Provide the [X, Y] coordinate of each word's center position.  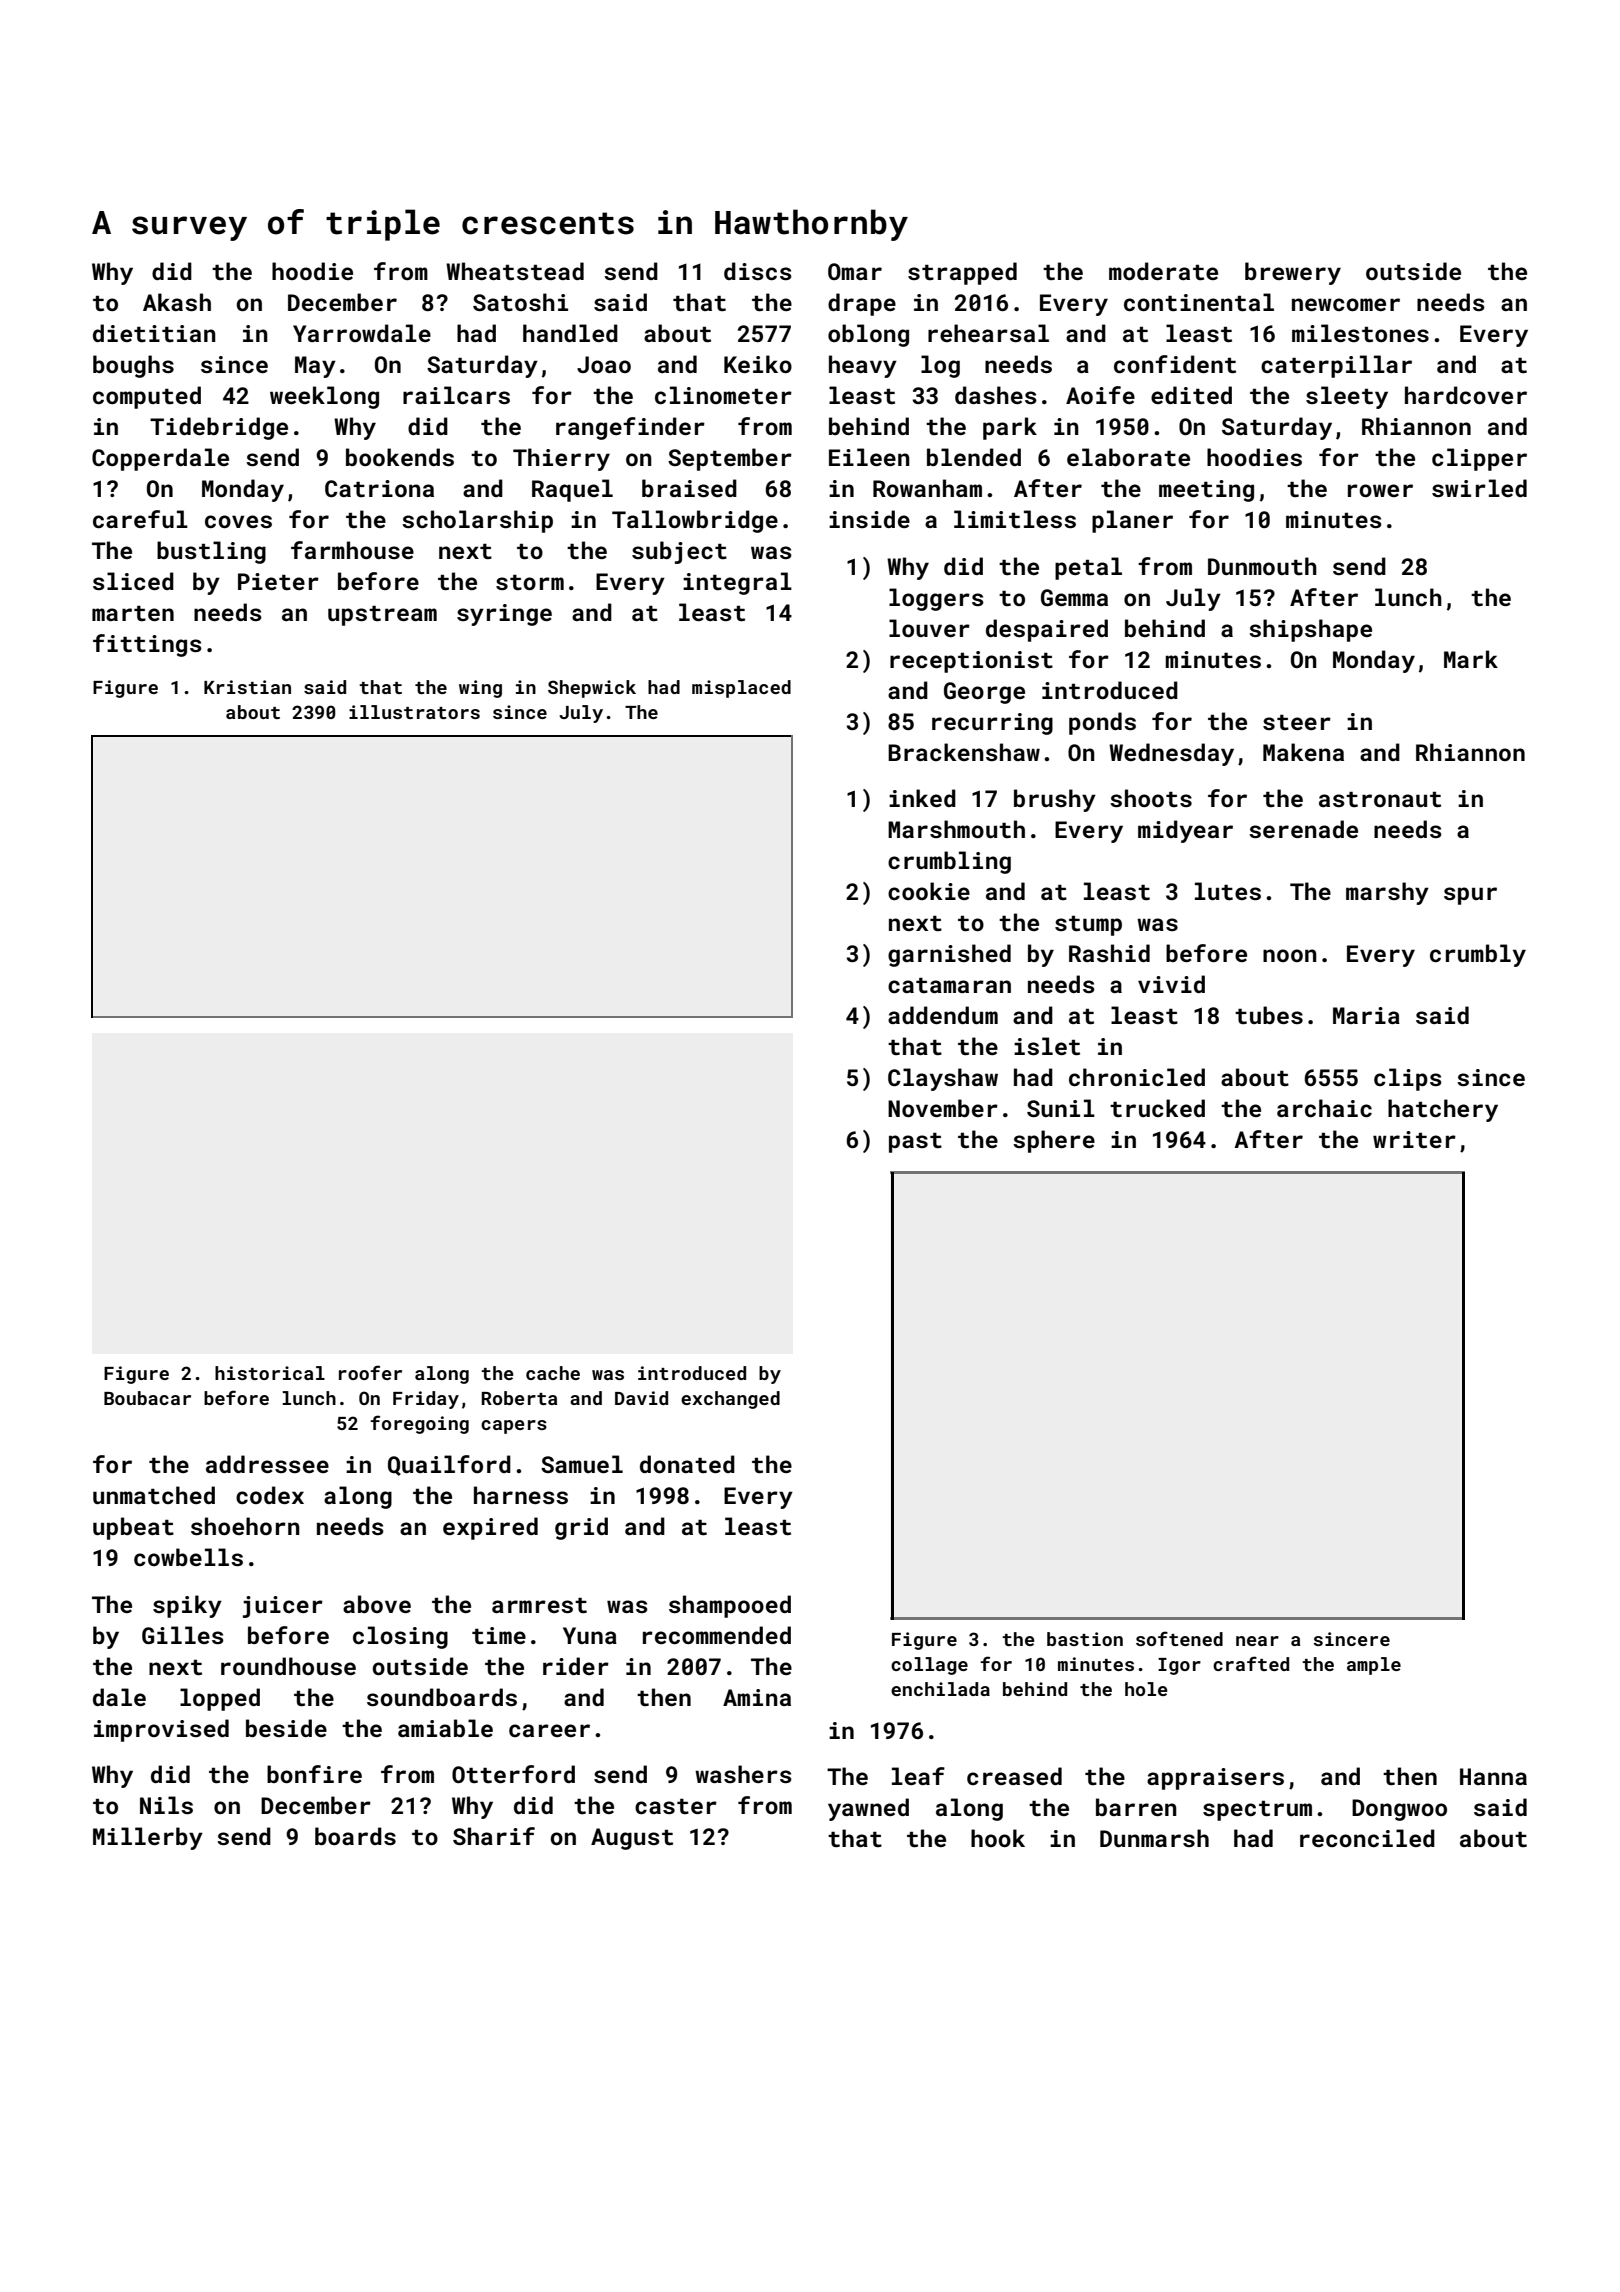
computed [147, 397]
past [915, 1143]
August [632, 1839]
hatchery [1443, 1110]
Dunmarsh [1154, 1838]
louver [929, 628]
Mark [1471, 659]
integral [737, 583]
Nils [166, 1805]
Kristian [247, 687]
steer [1297, 722]
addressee [267, 1464]
